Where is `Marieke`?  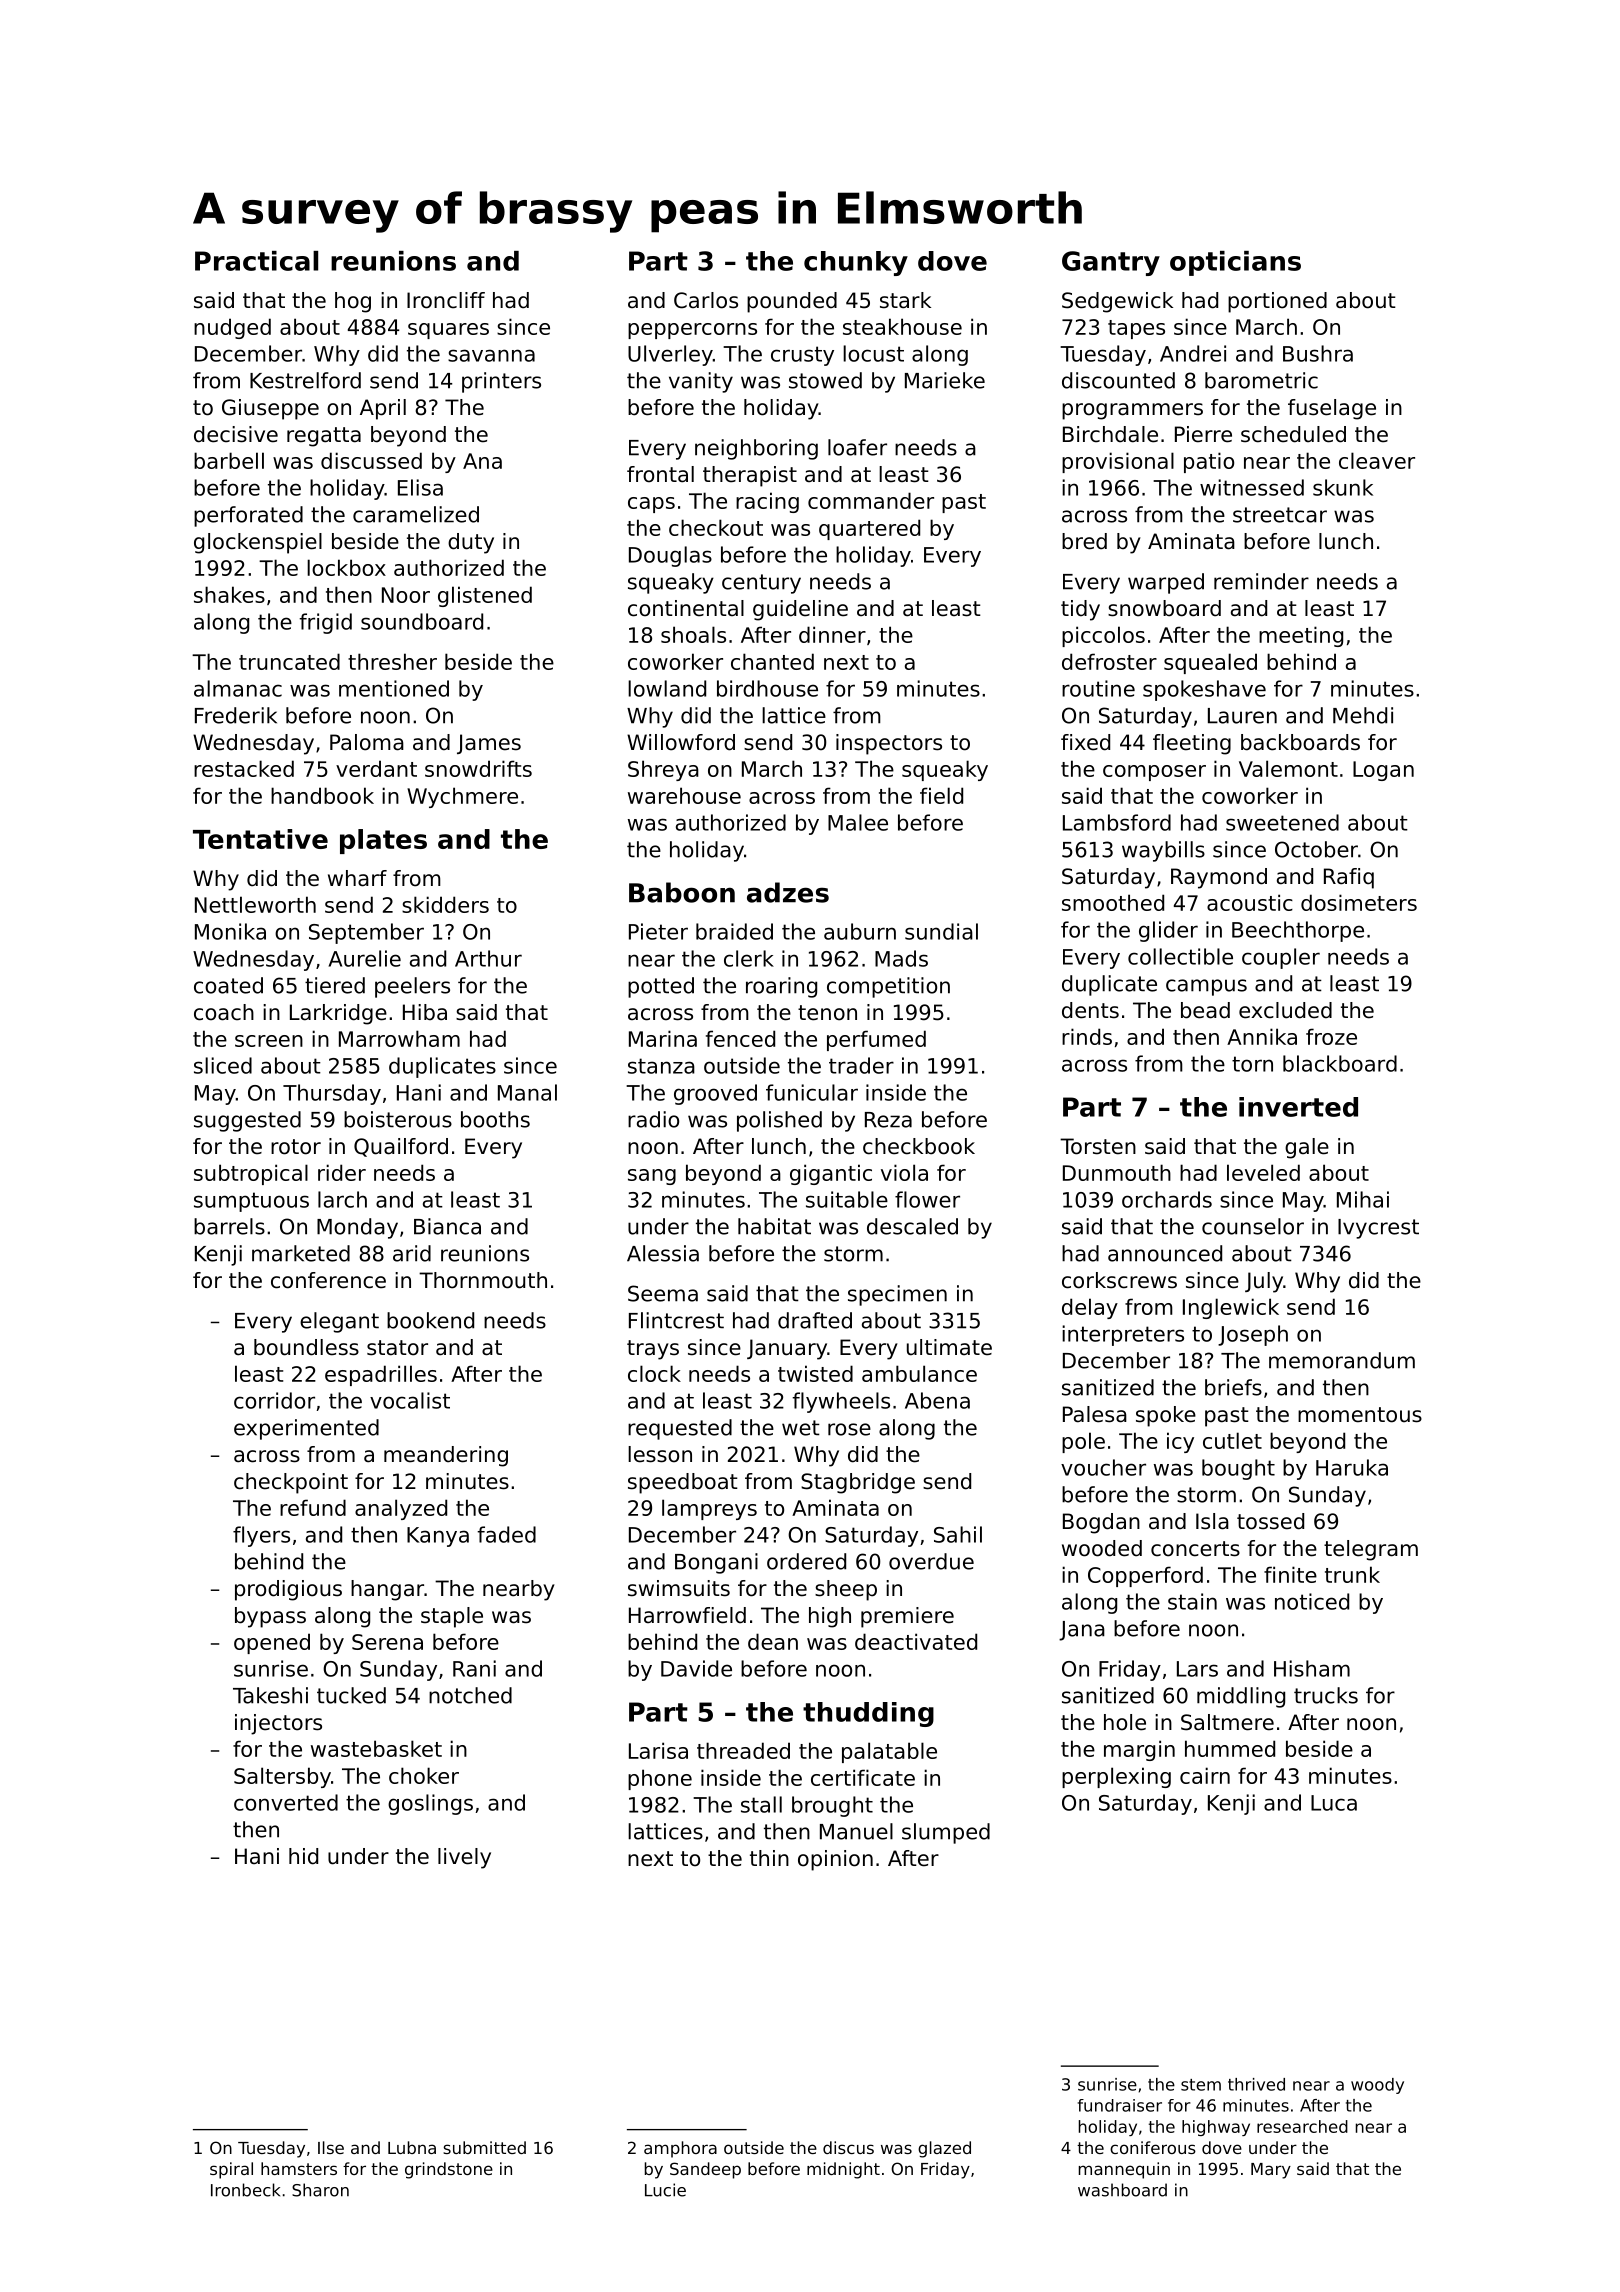
Marieke is located at coordinates (945, 380).
